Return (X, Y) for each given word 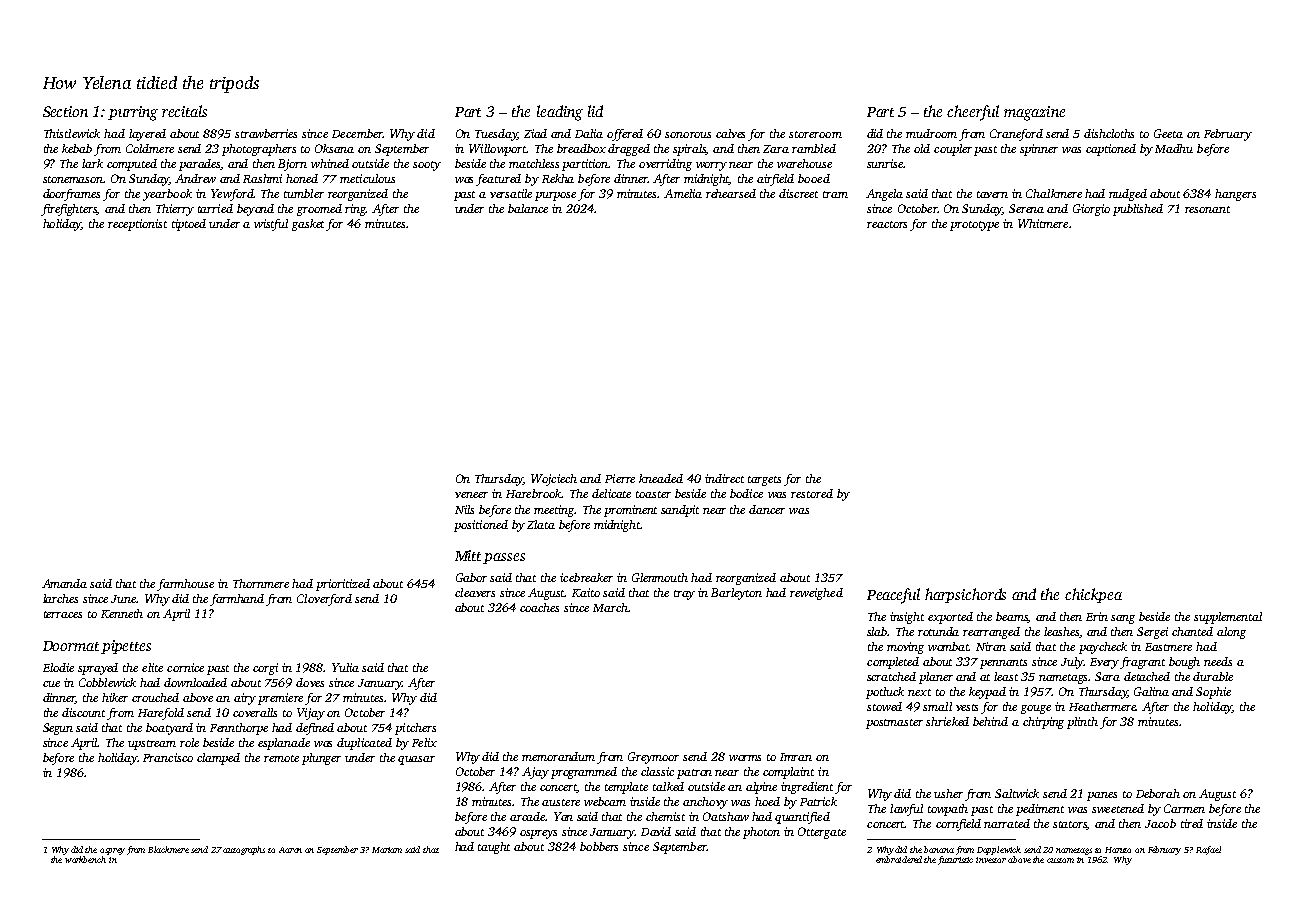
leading (560, 113)
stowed (884, 706)
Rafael (1208, 850)
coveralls (255, 712)
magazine (1034, 113)
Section (65, 111)
